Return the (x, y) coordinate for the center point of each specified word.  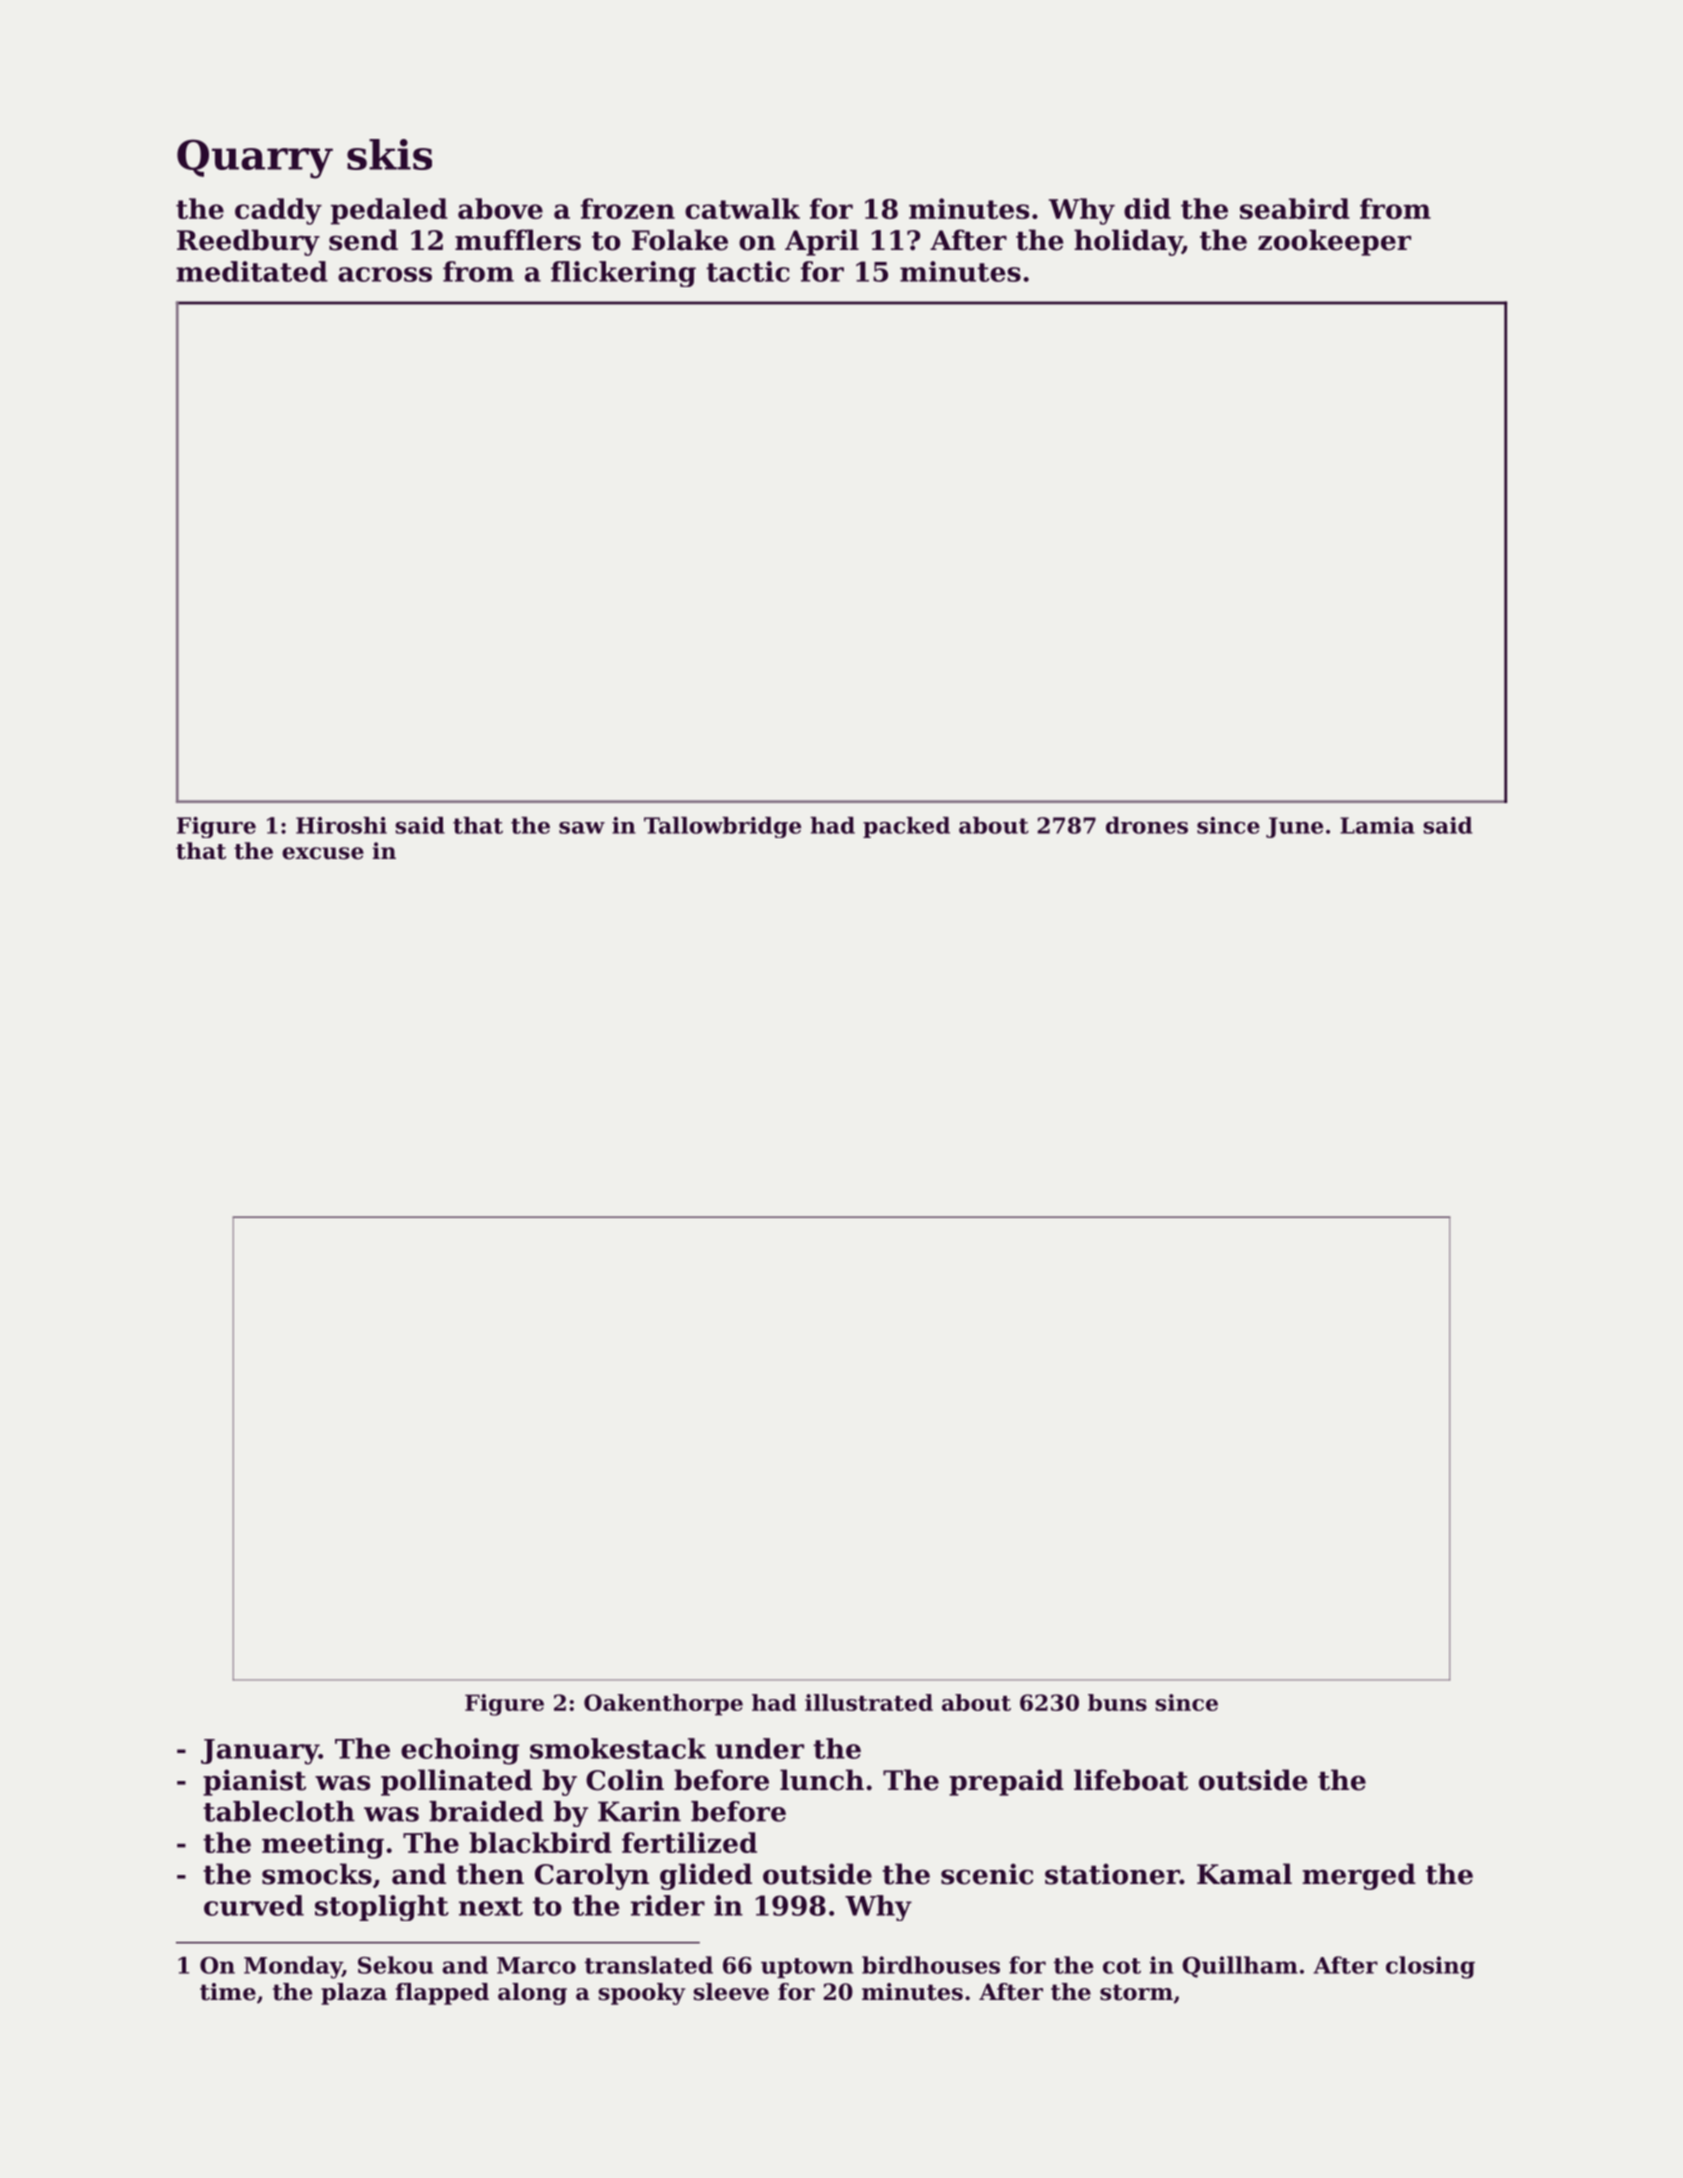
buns (1117, 1702)
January (260, 1752)
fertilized (689, 1842)
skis (389, 154)
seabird (1295, 208)
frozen (628, 208)
